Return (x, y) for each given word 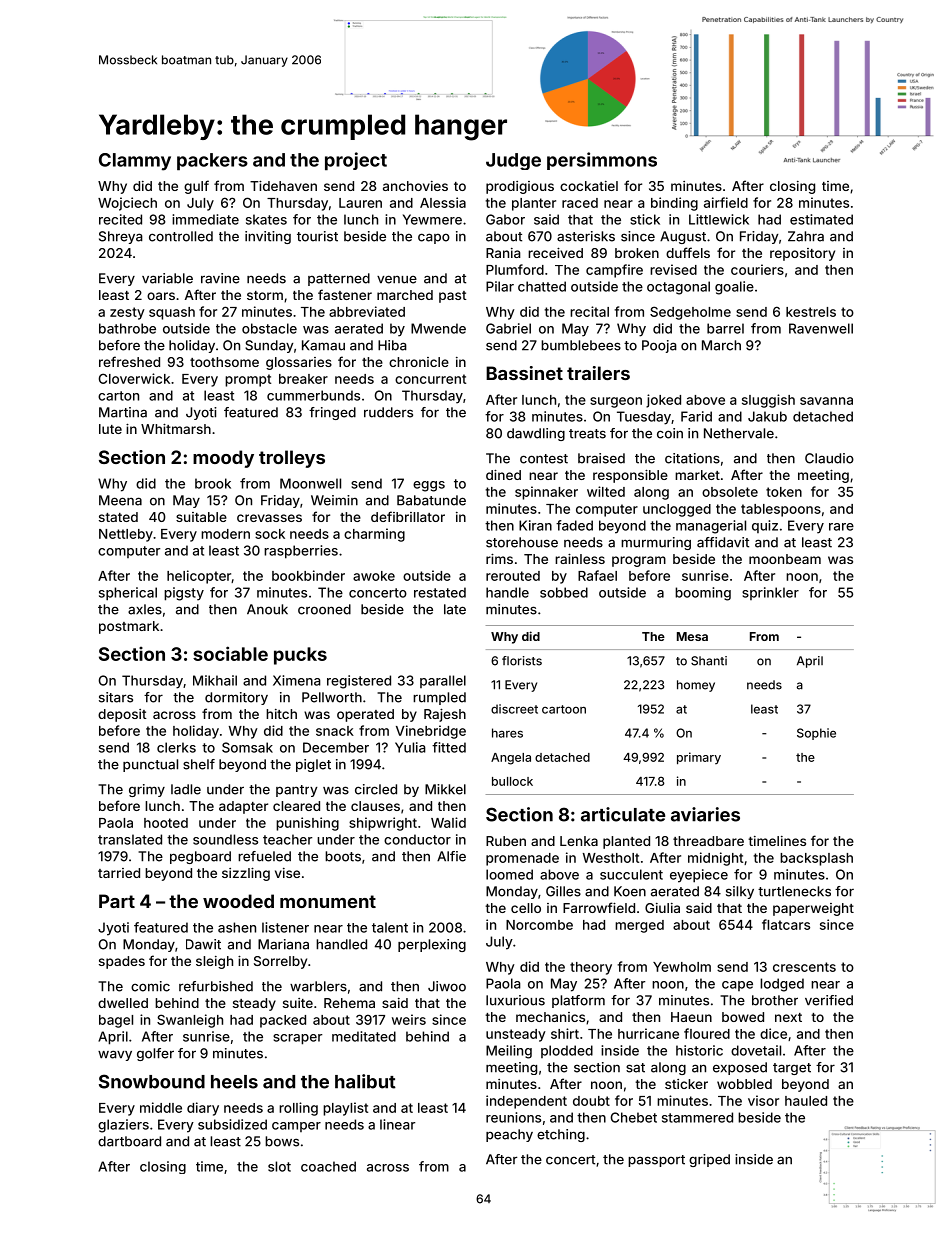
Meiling (509, 1052)
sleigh (214, 962)
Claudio (829, 458)
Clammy (135, 162)
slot (279, 1166)
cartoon (564, 709)
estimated (821, 219)
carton (118, 396)
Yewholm (682, 967)
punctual (150, 765)
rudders (388, 412)
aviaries (705, 814)
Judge (513, 161)
